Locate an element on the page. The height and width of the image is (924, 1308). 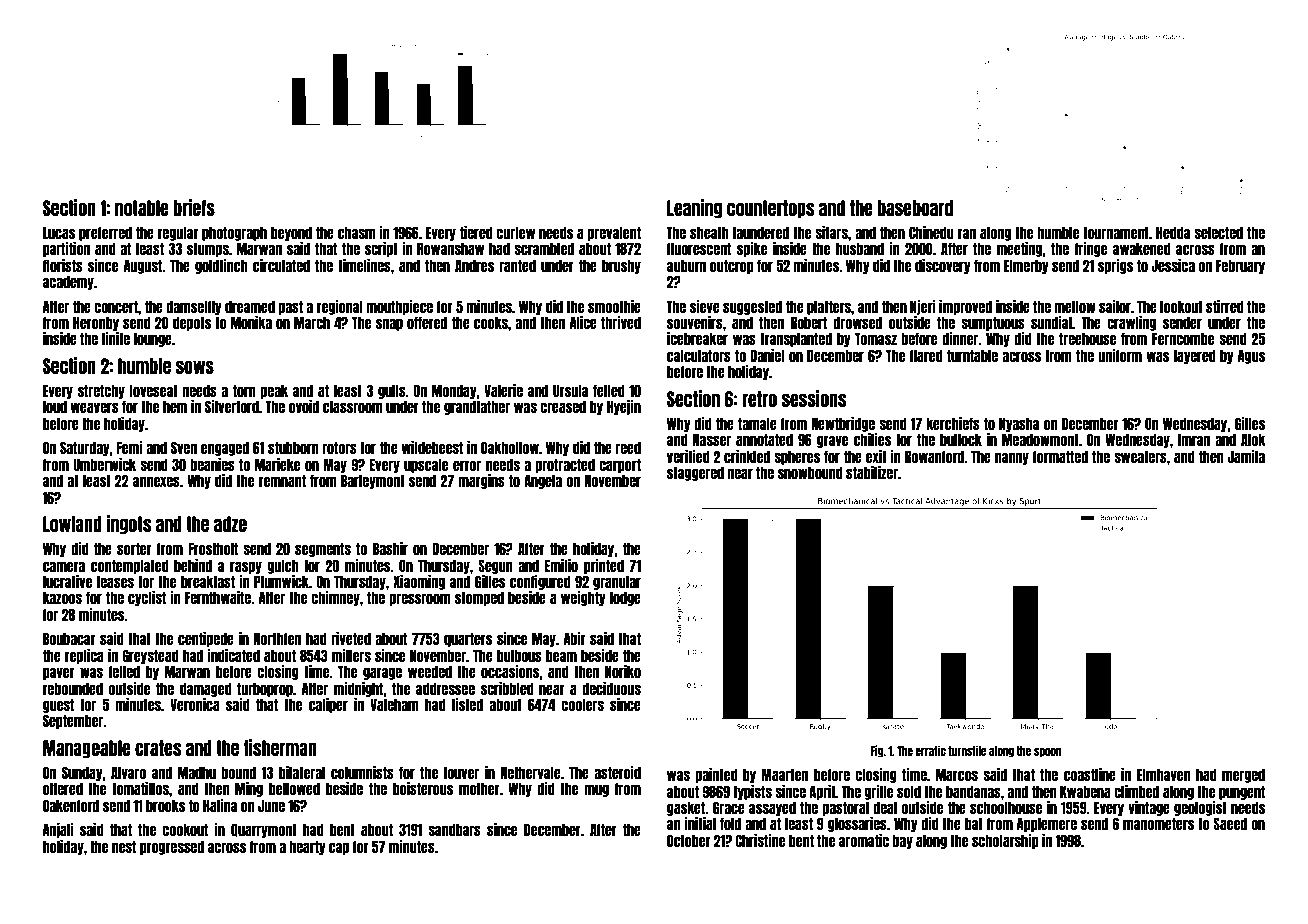
spoon is located at coordinates (1048, 752).
